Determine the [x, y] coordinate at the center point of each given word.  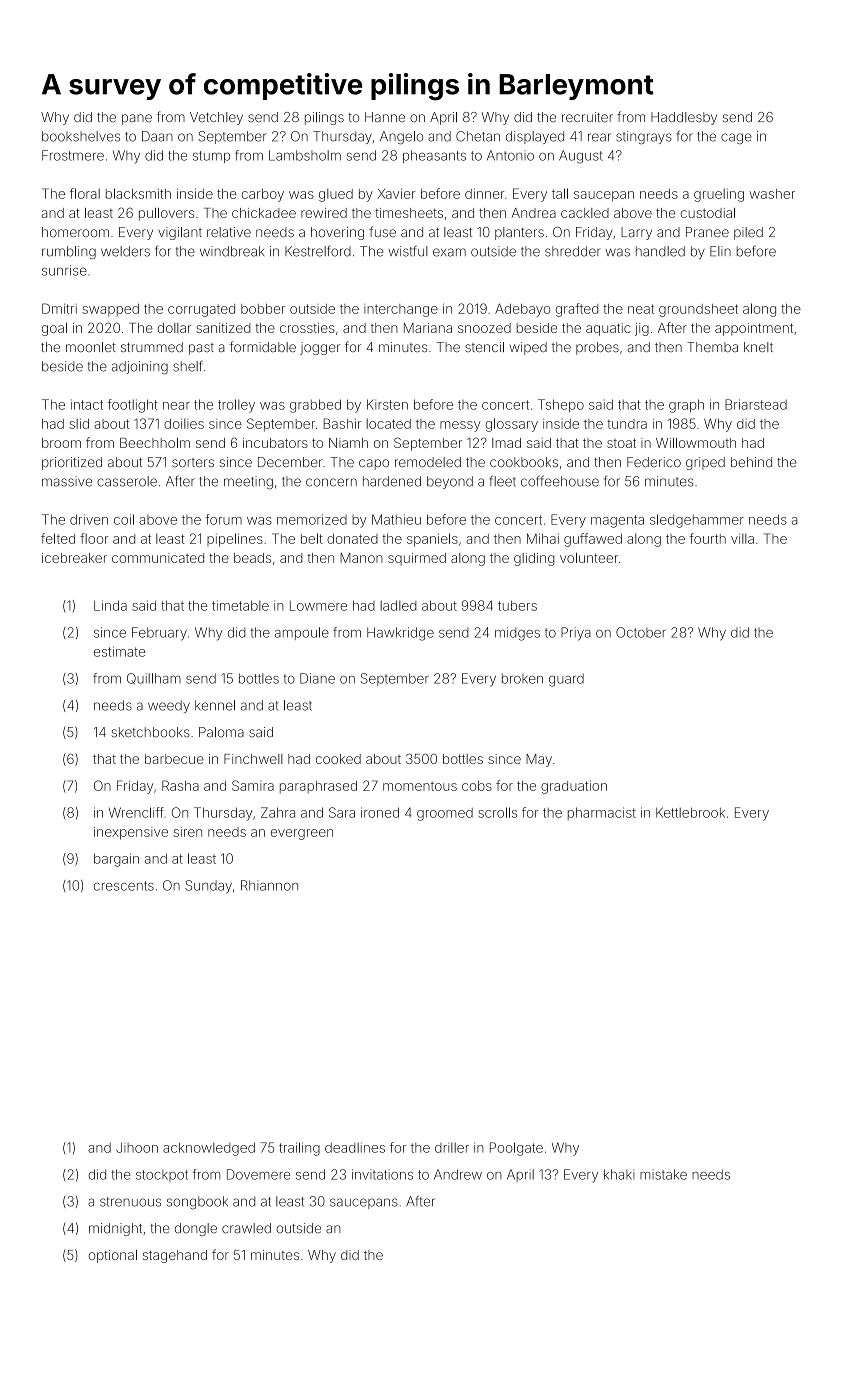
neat [641, 309]
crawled [246, 1228]
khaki [619, 1174]
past [201, 349]
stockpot [162, 1176]
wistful [408, 251]
